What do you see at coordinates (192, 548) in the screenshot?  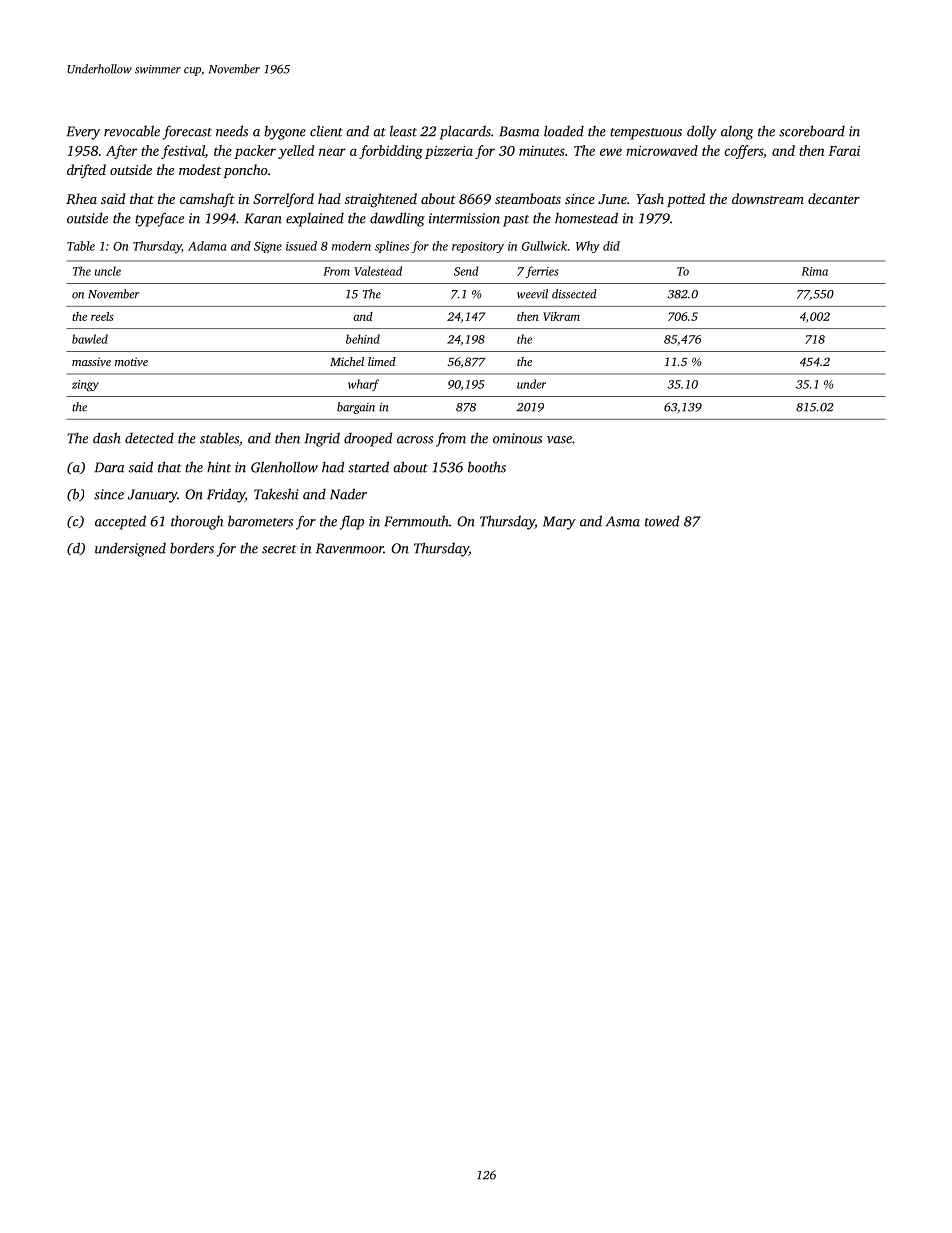 I see `borders` at bounding box center [192, 548].
